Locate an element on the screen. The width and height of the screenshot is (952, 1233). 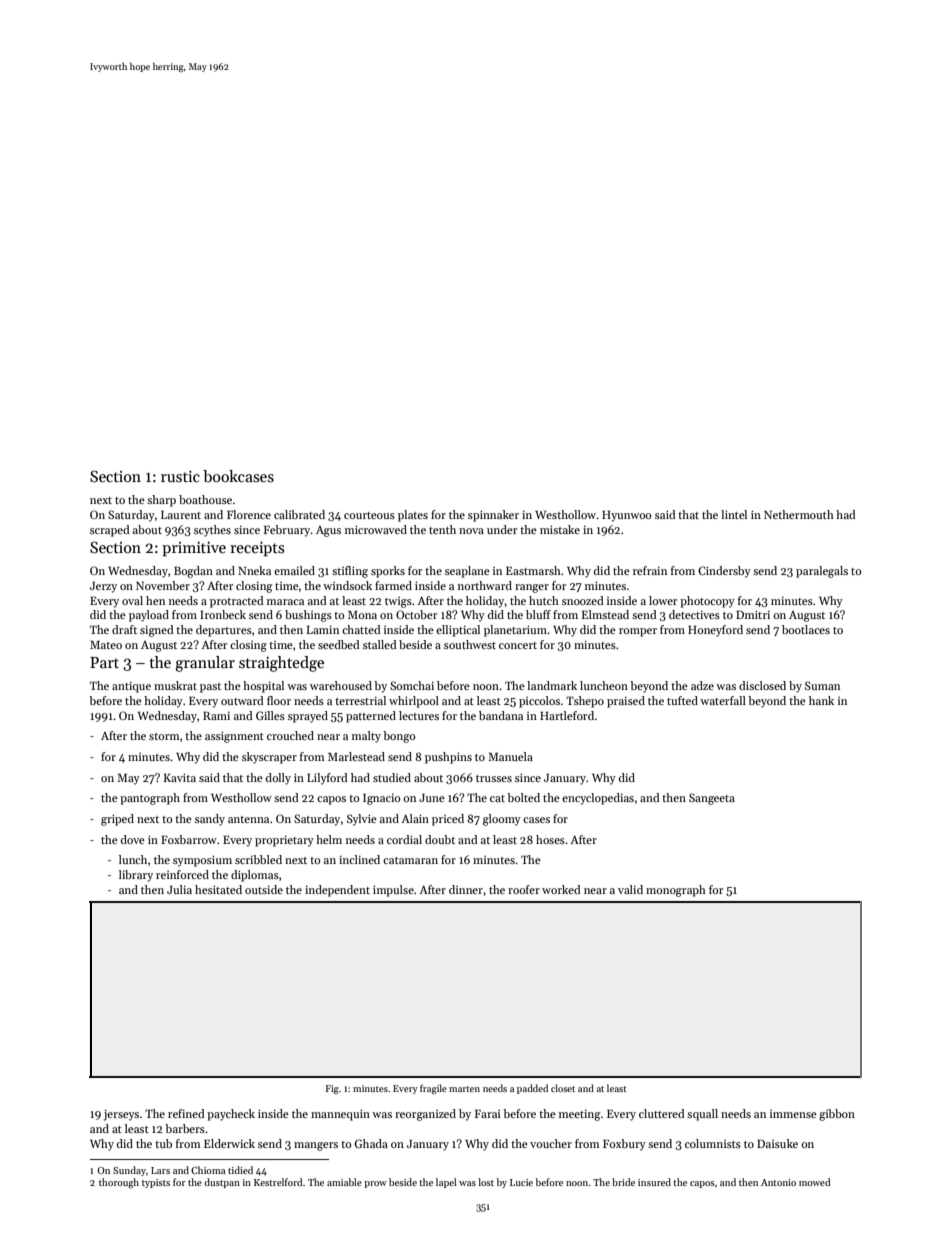
disclosed is located at coordinates (762, 685).
